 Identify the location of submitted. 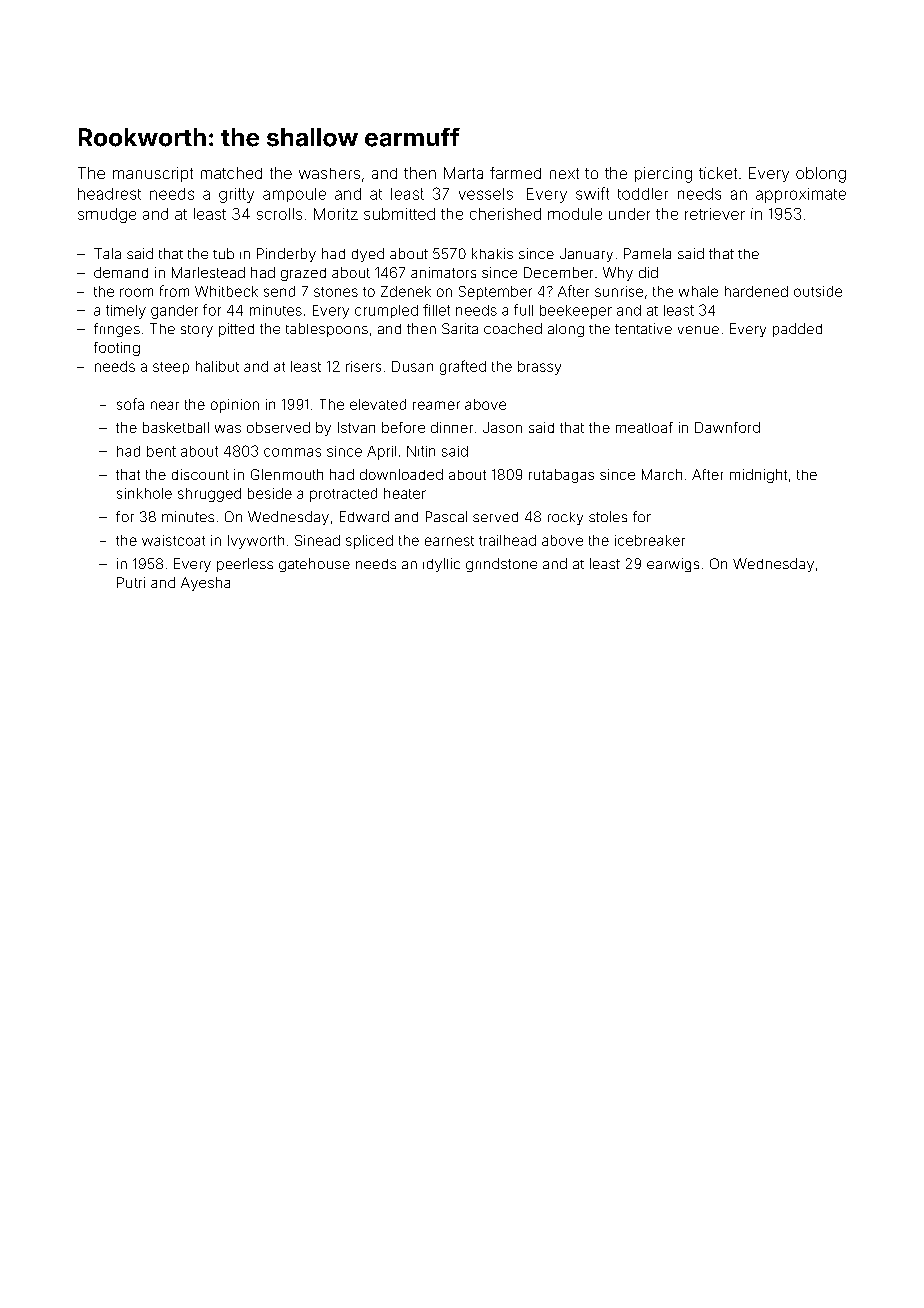
(399, 214).
